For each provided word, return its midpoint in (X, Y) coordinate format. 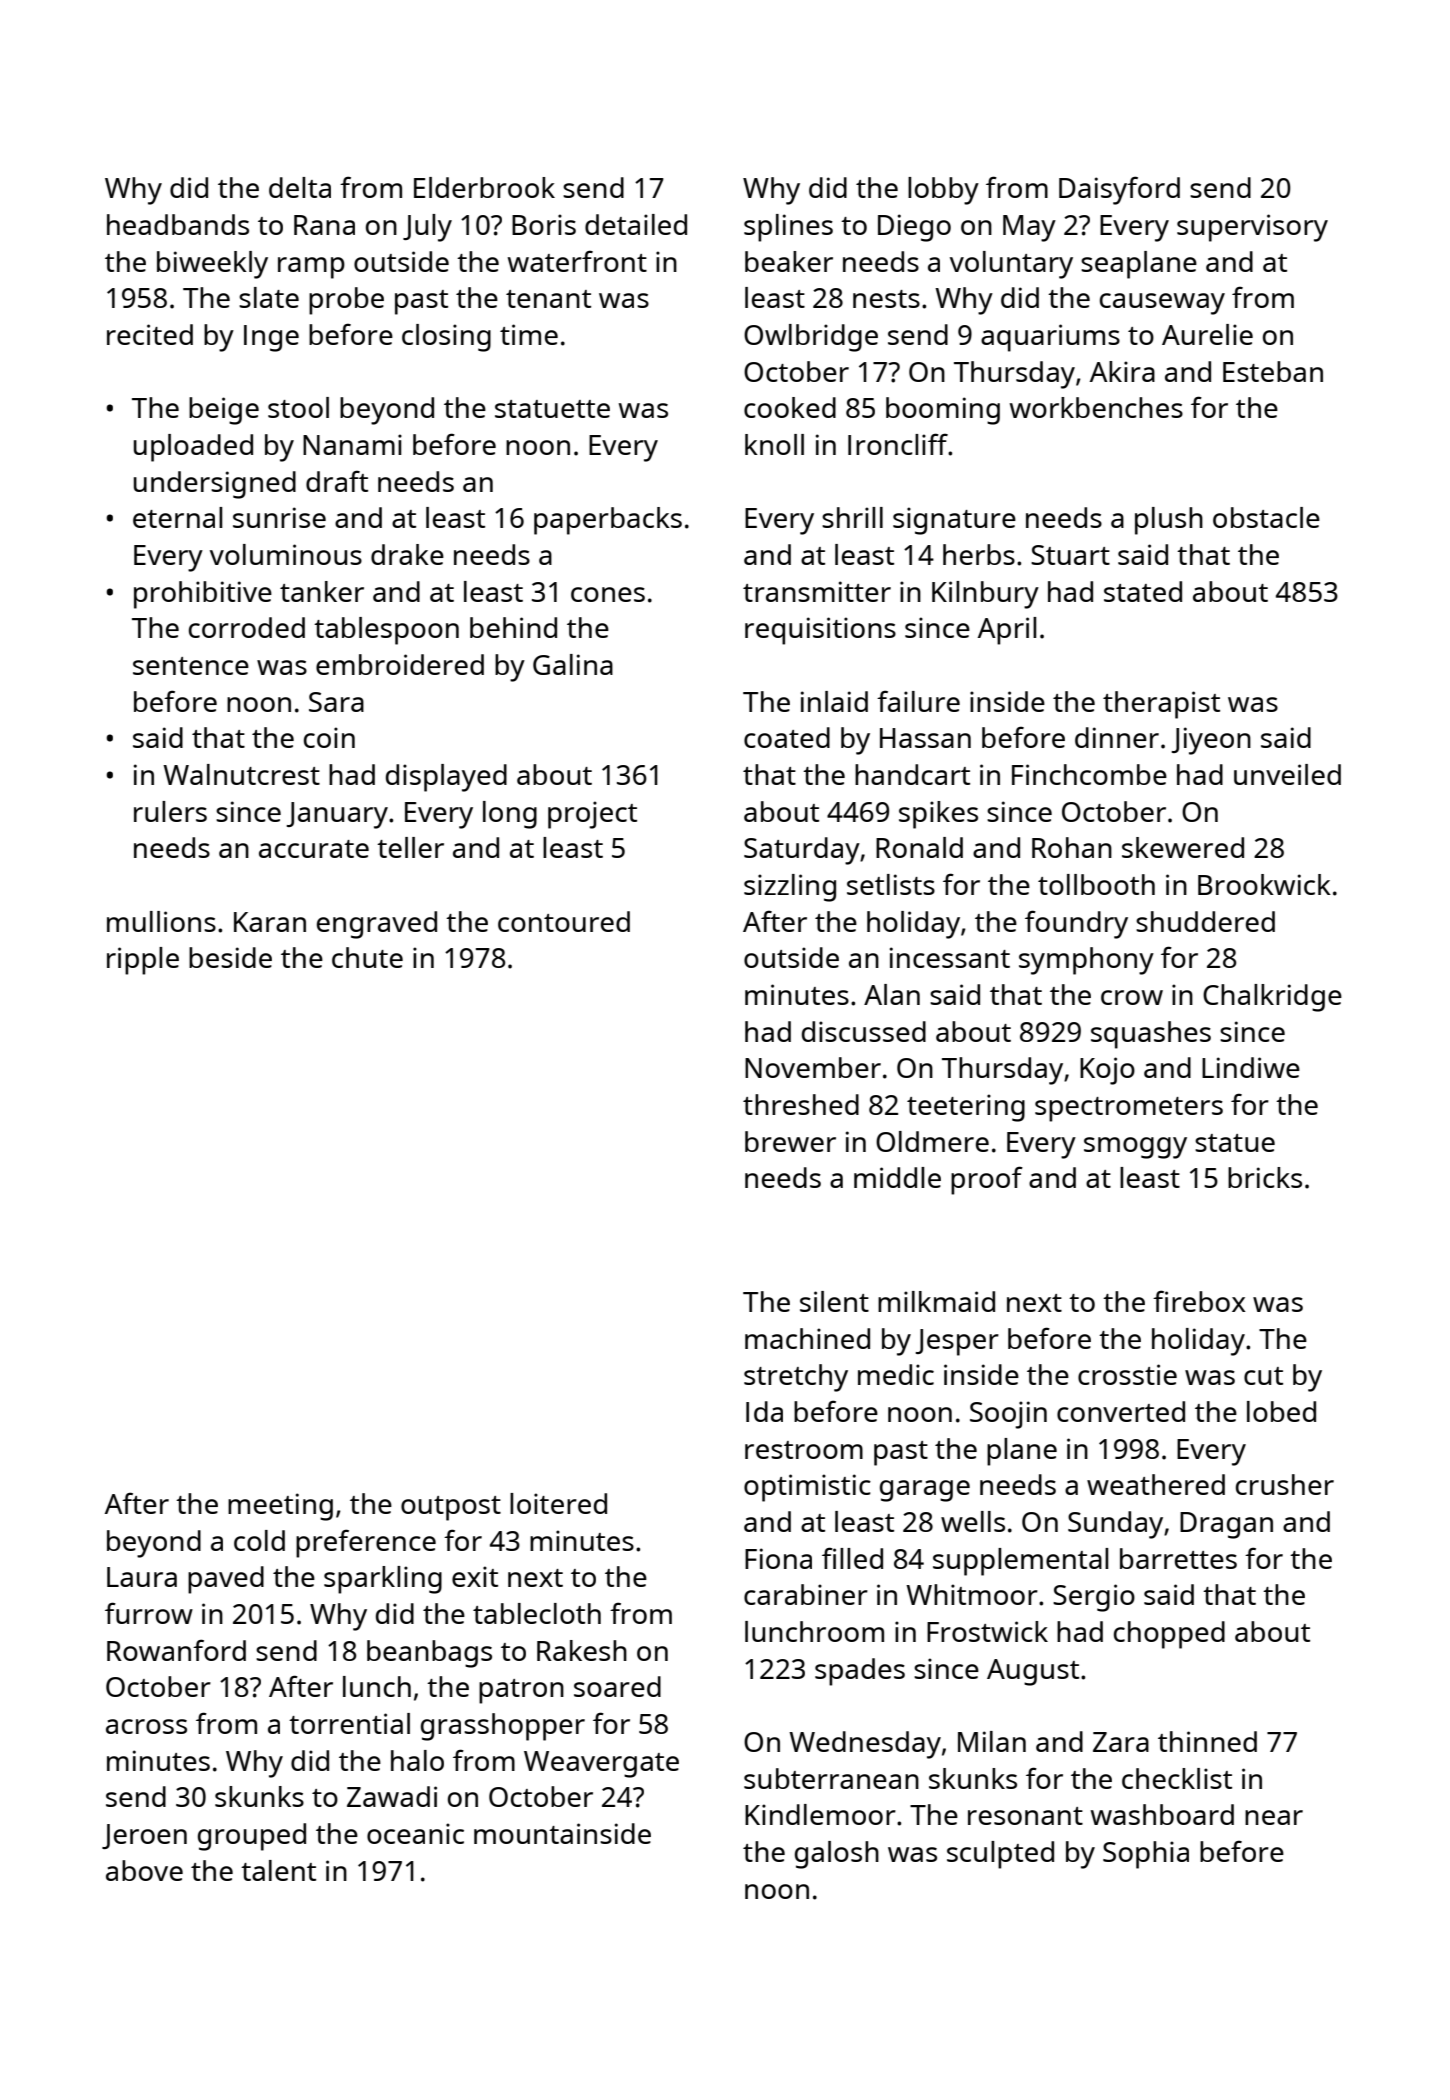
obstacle (1266, 517)
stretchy (796, 1378)
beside (230, 957)
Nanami (352, 444)
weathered (1156, 1484)
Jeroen (144, 1836)
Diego (914, 228)
